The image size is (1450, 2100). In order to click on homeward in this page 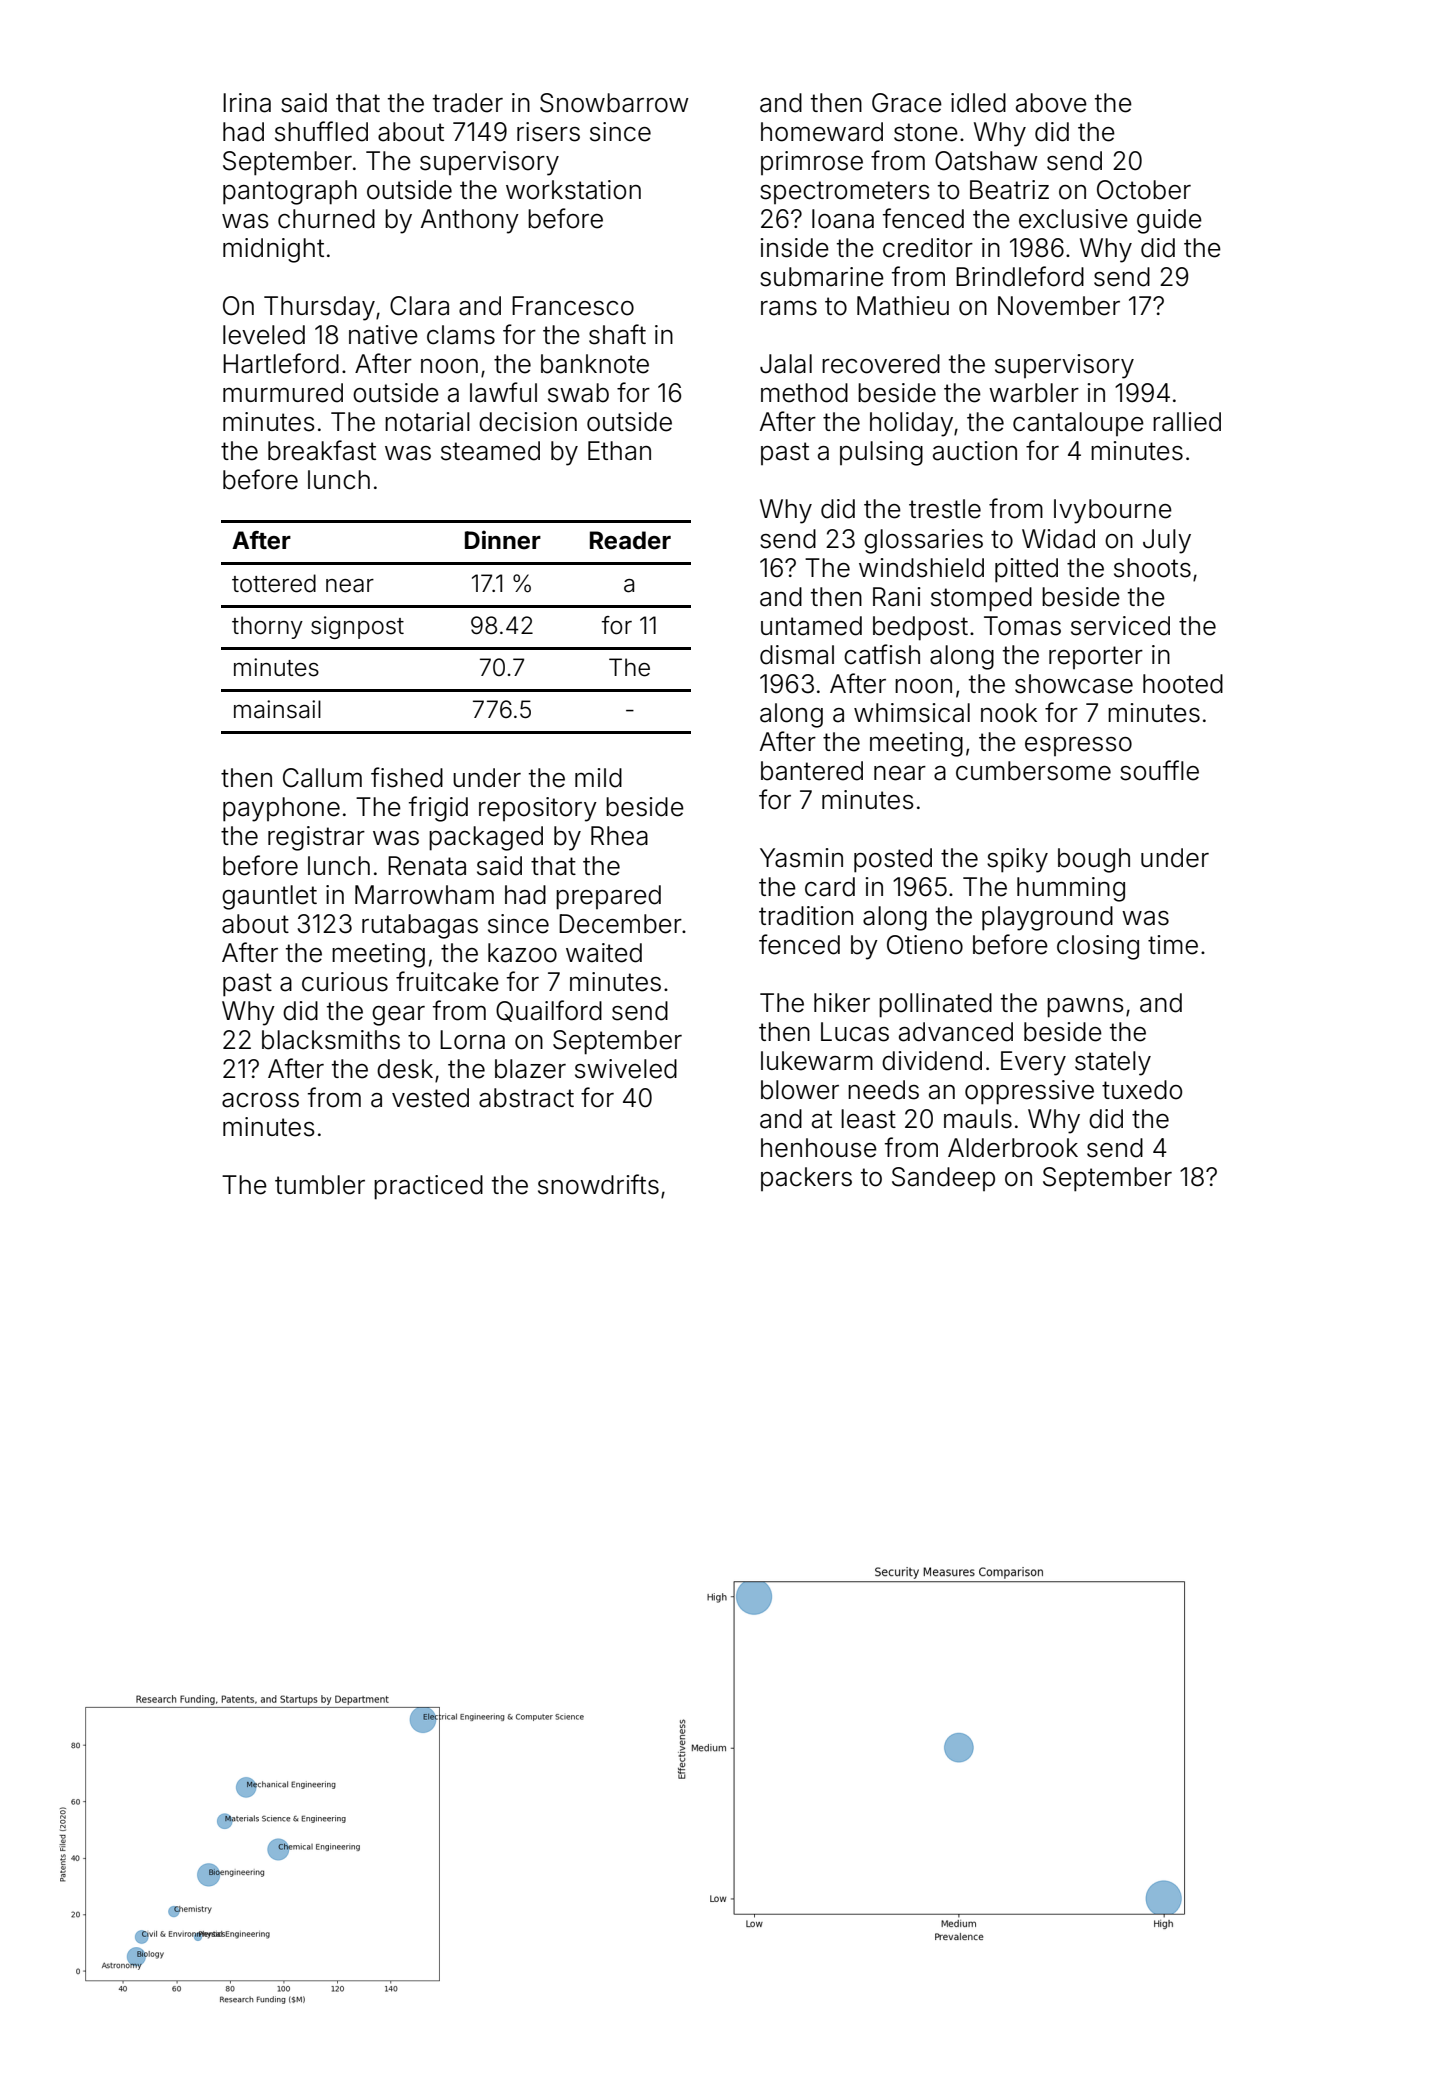, I will do `click(822, 132)`.
